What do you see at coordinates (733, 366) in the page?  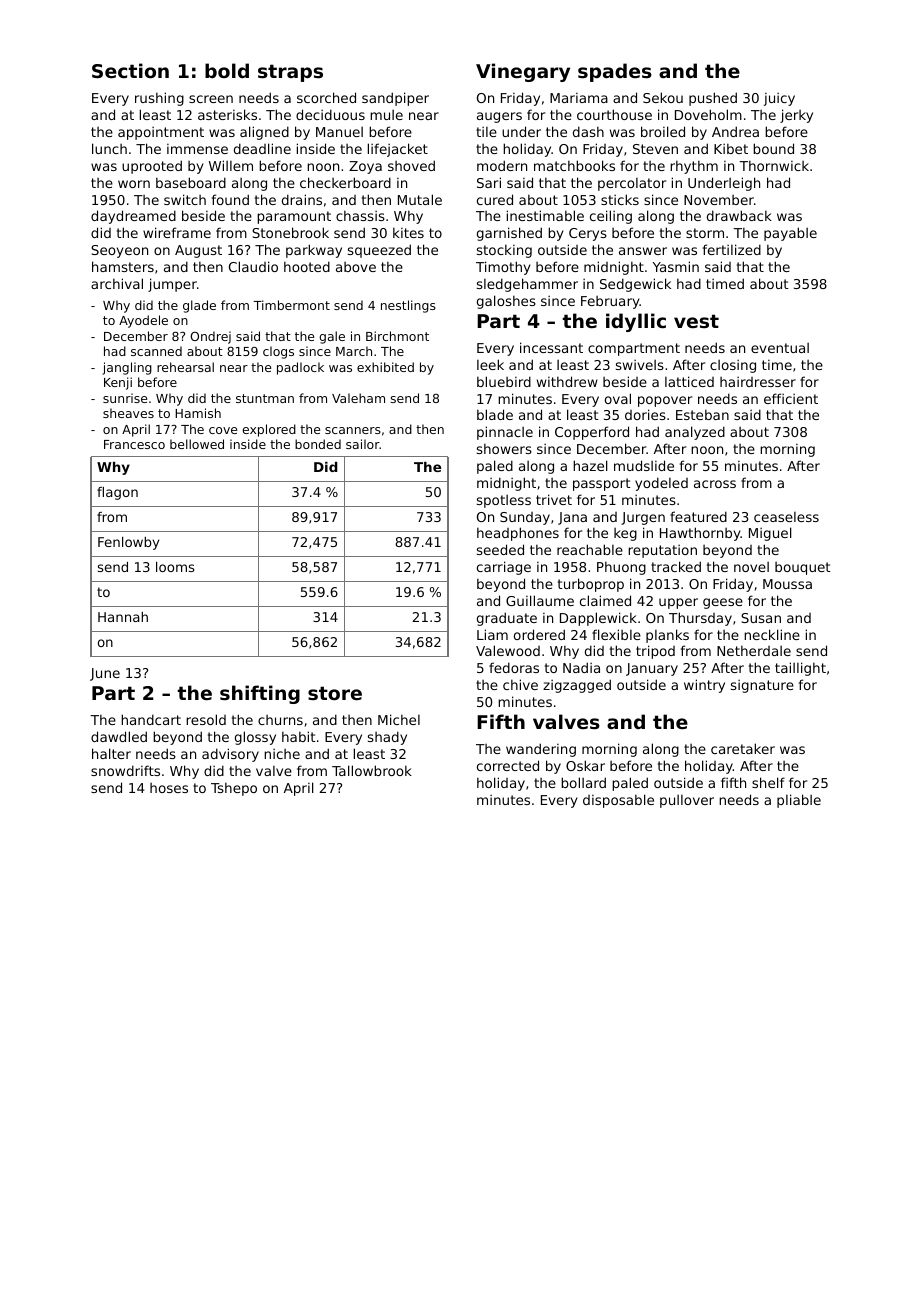 I see `closing` at bounding box center [733, 366].
